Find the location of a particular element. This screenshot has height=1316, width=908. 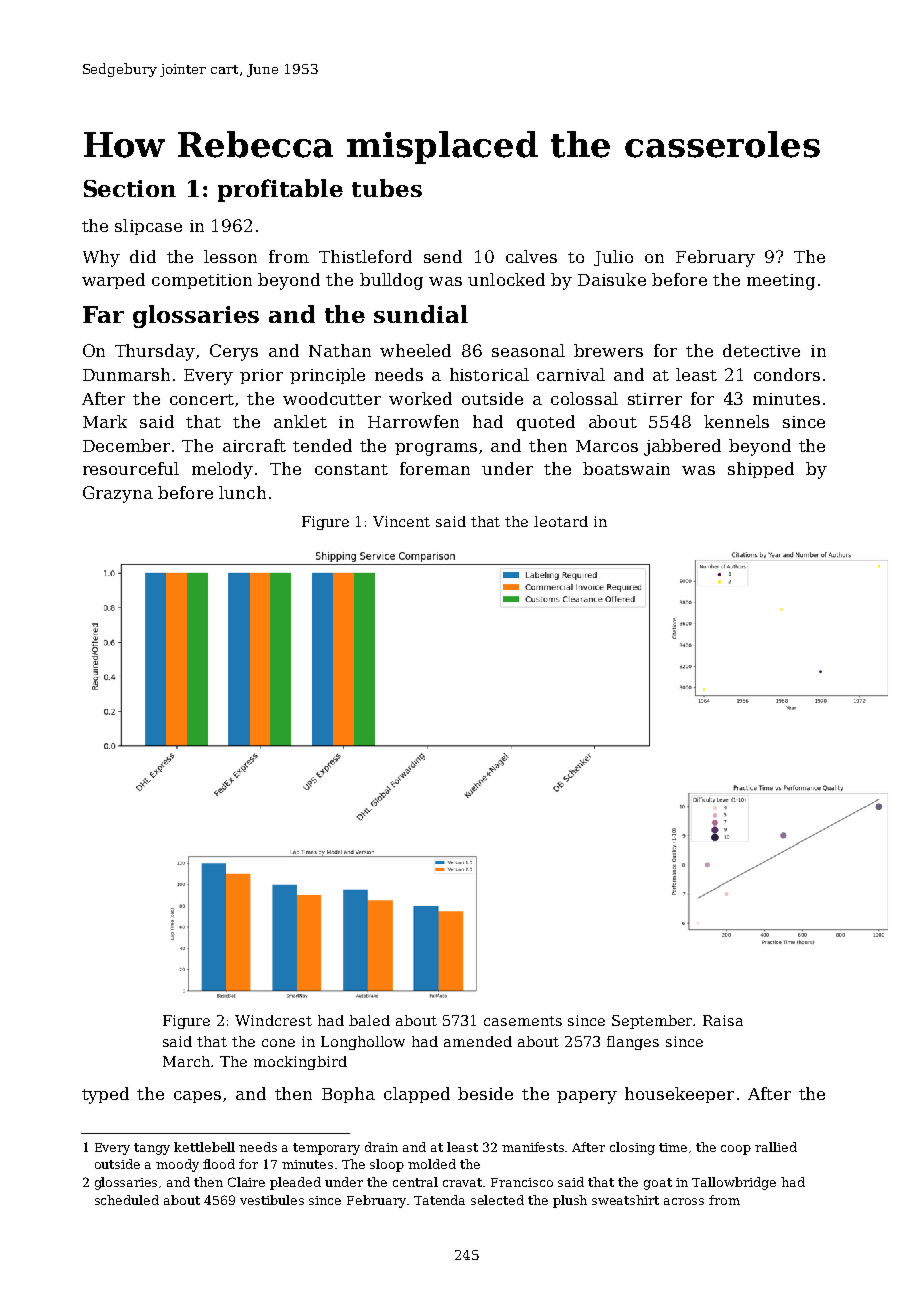

scheduled is located at coordinates (127, 1200).
